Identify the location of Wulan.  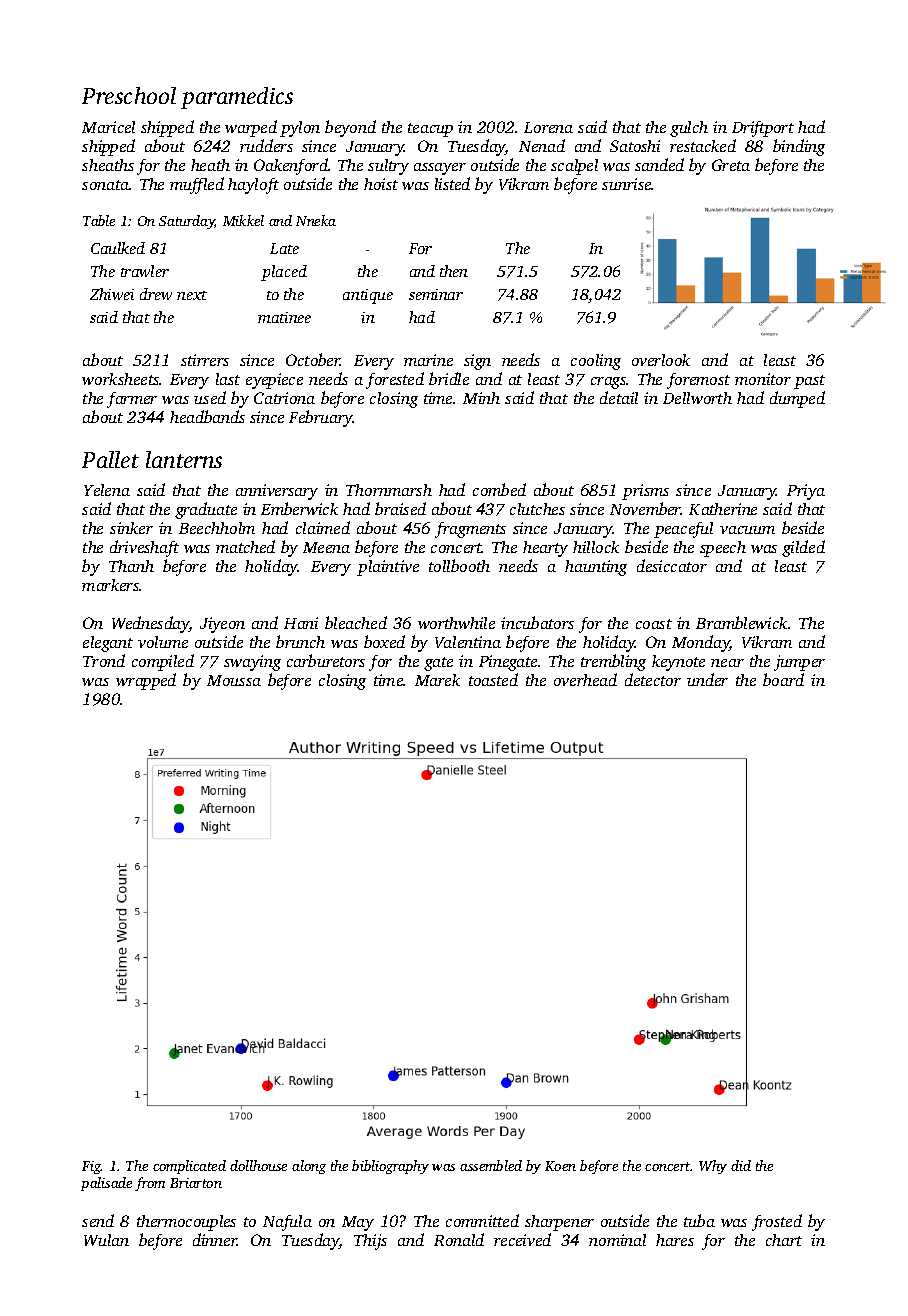
(106, 1240).
